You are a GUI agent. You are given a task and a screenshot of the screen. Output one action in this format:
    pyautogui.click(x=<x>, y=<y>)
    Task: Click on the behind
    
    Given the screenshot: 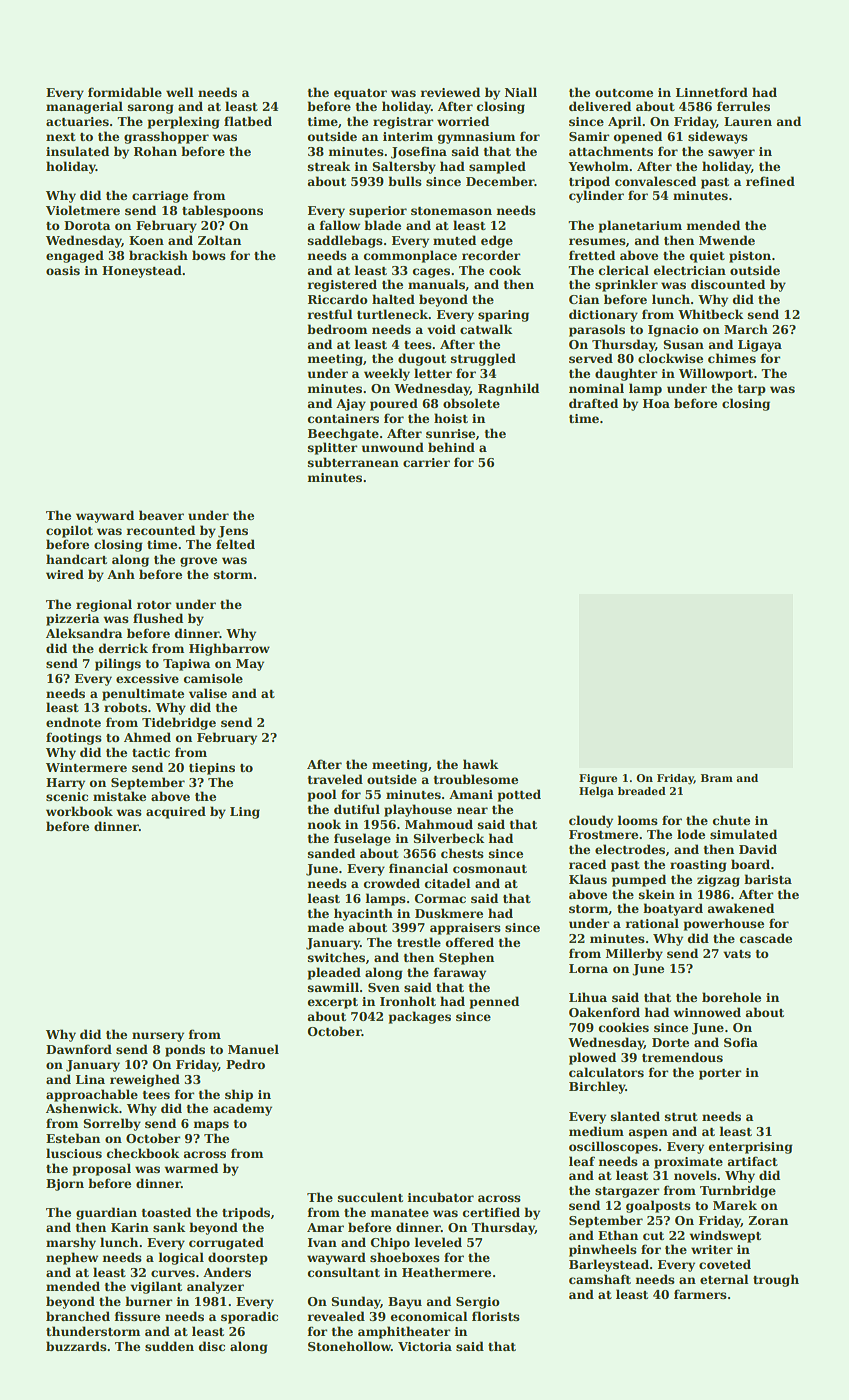 What is the action you would take?
    pyautogui.click(x=451, y=447)
